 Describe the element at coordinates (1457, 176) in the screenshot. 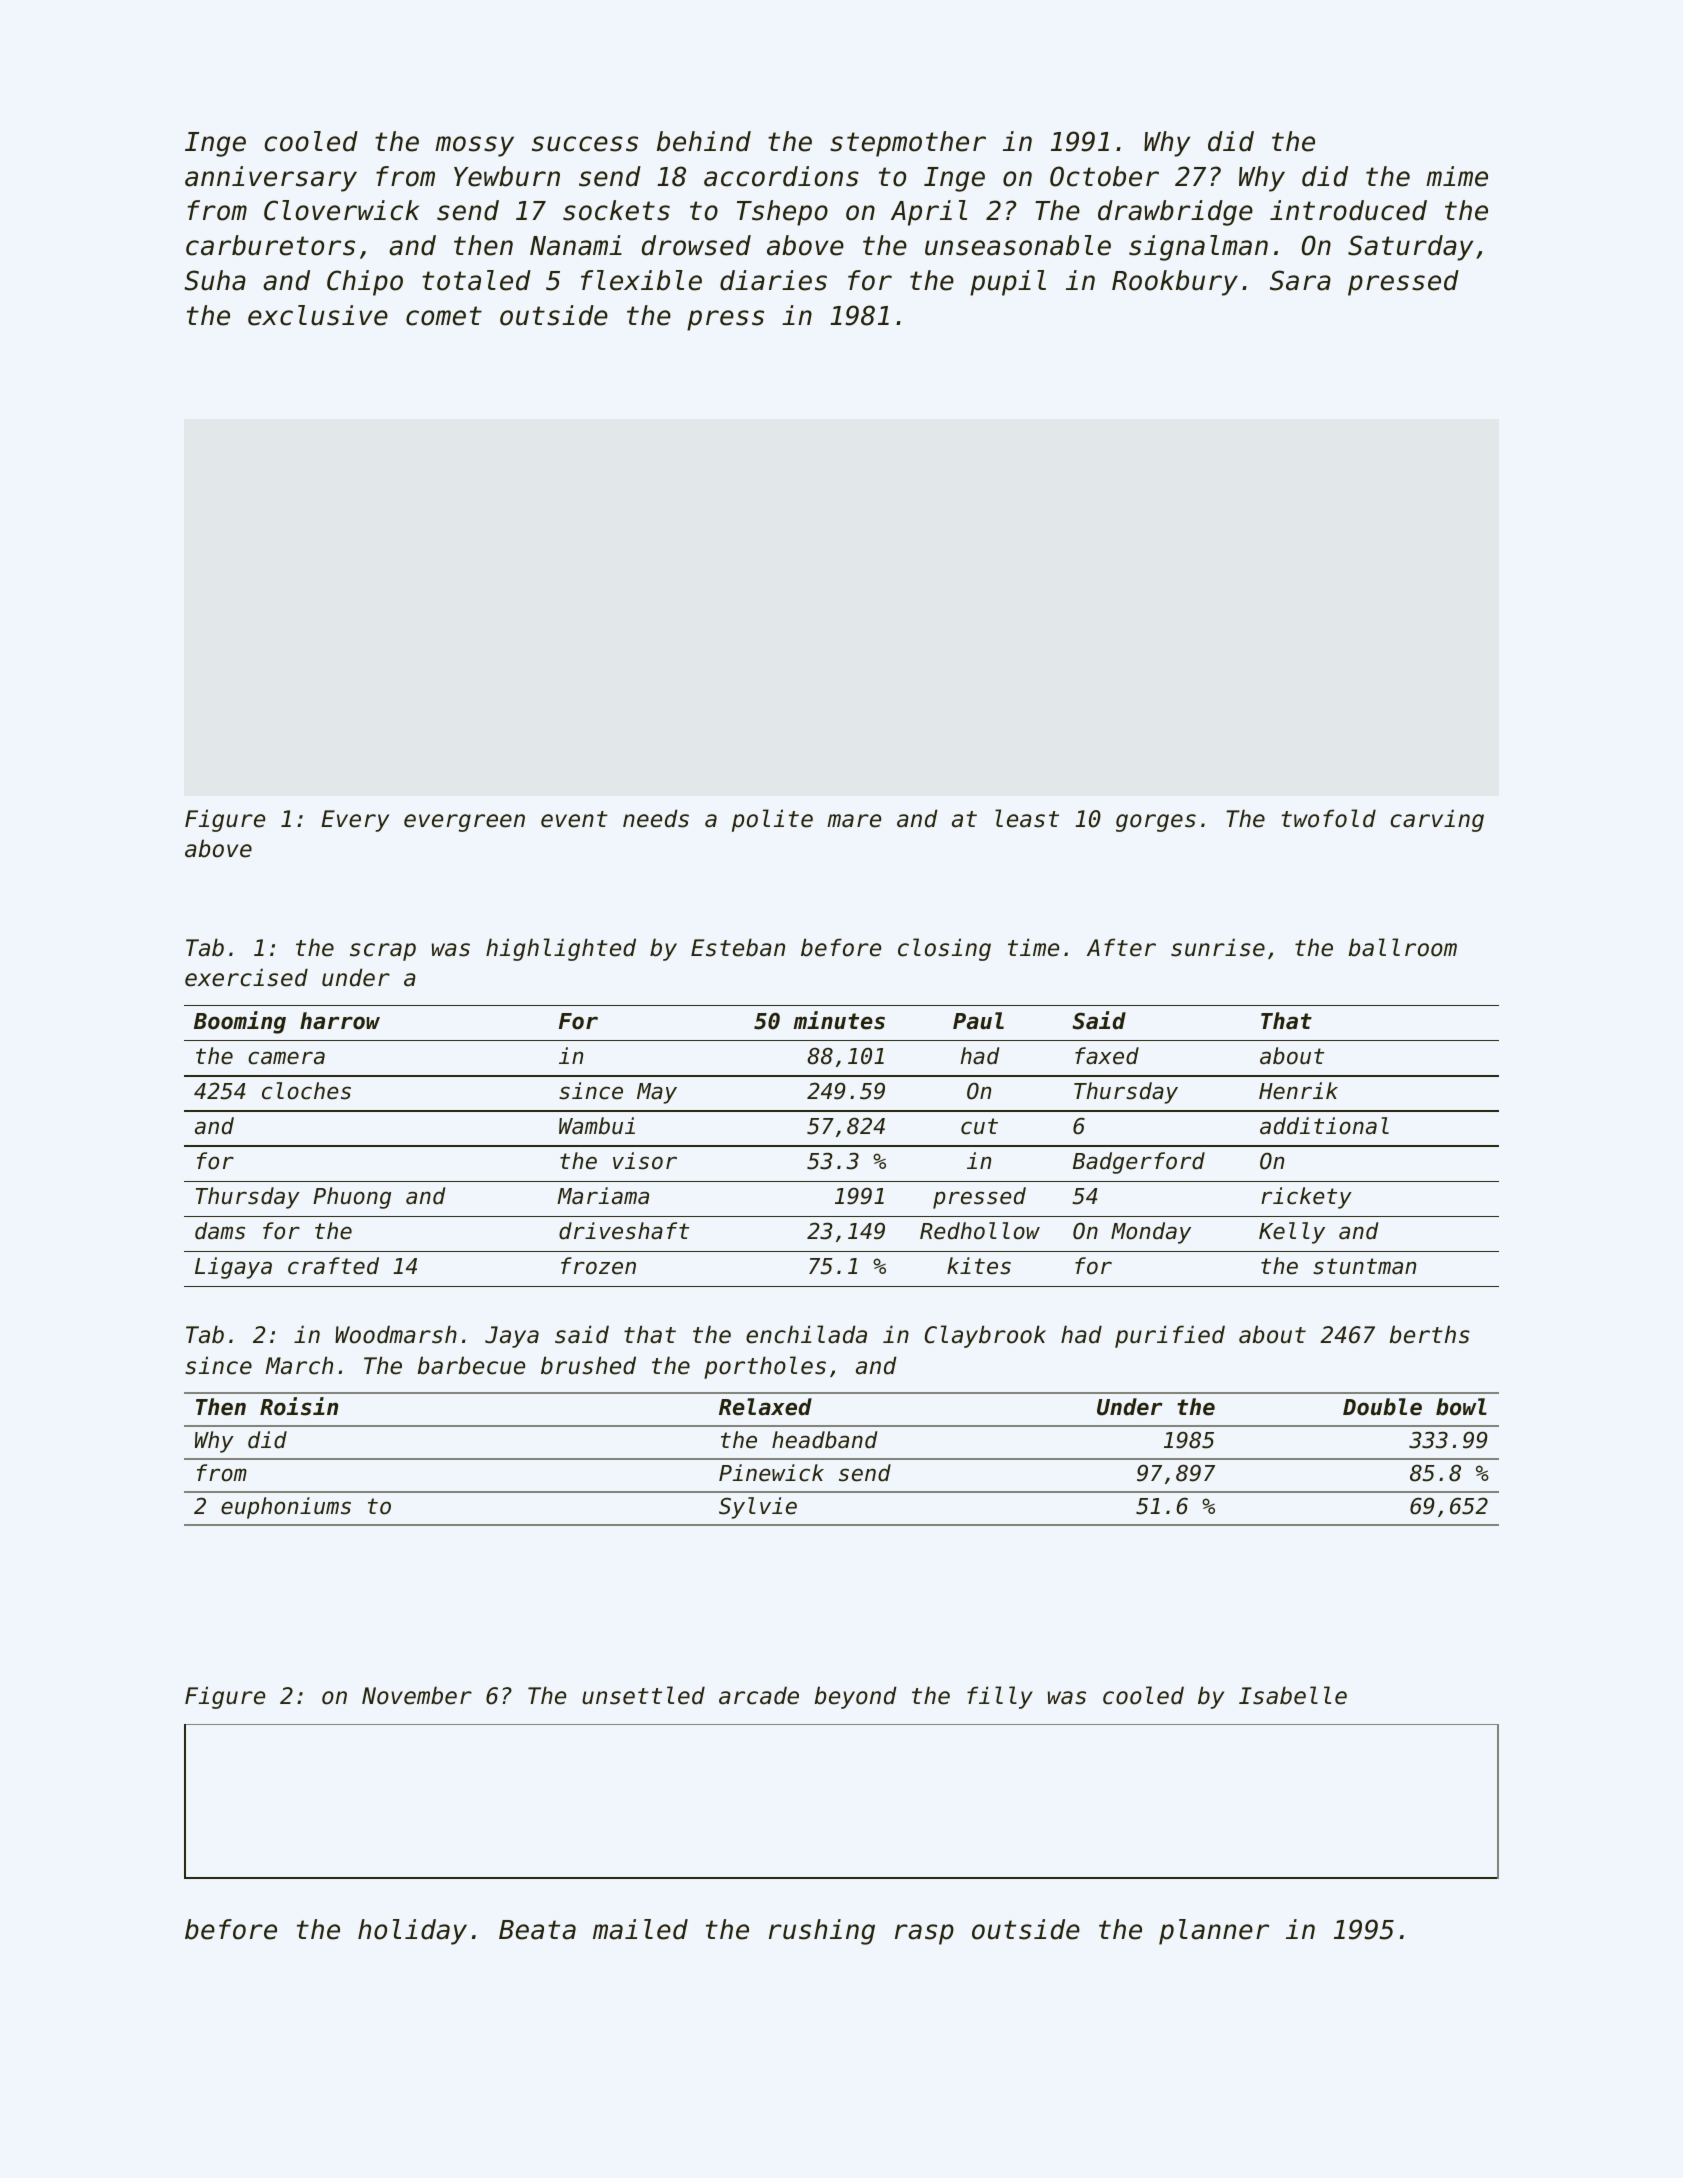

I see `mime` at that location.
